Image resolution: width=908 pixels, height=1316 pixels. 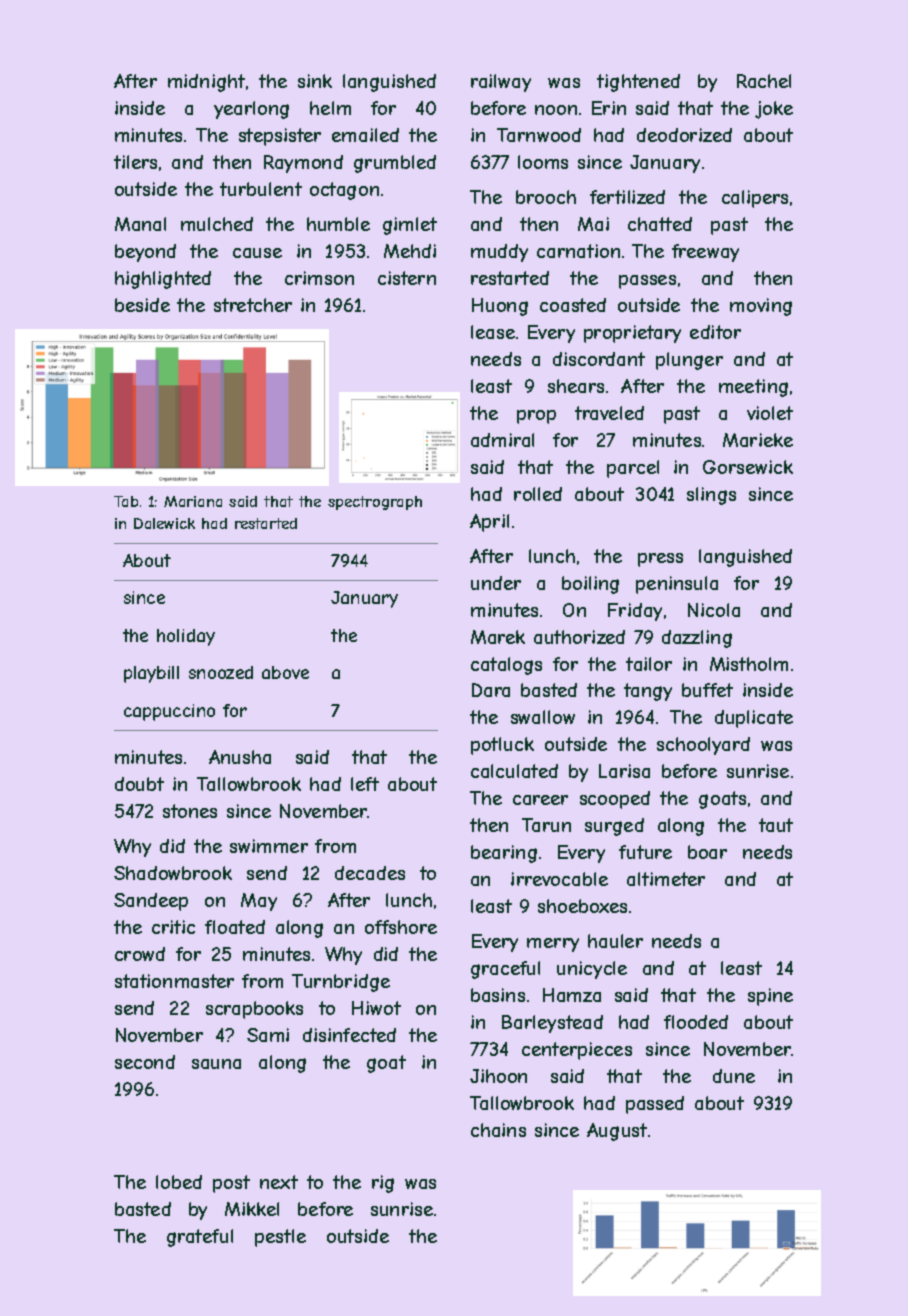 I want to click on passed, so click(x=655, y=1105).
